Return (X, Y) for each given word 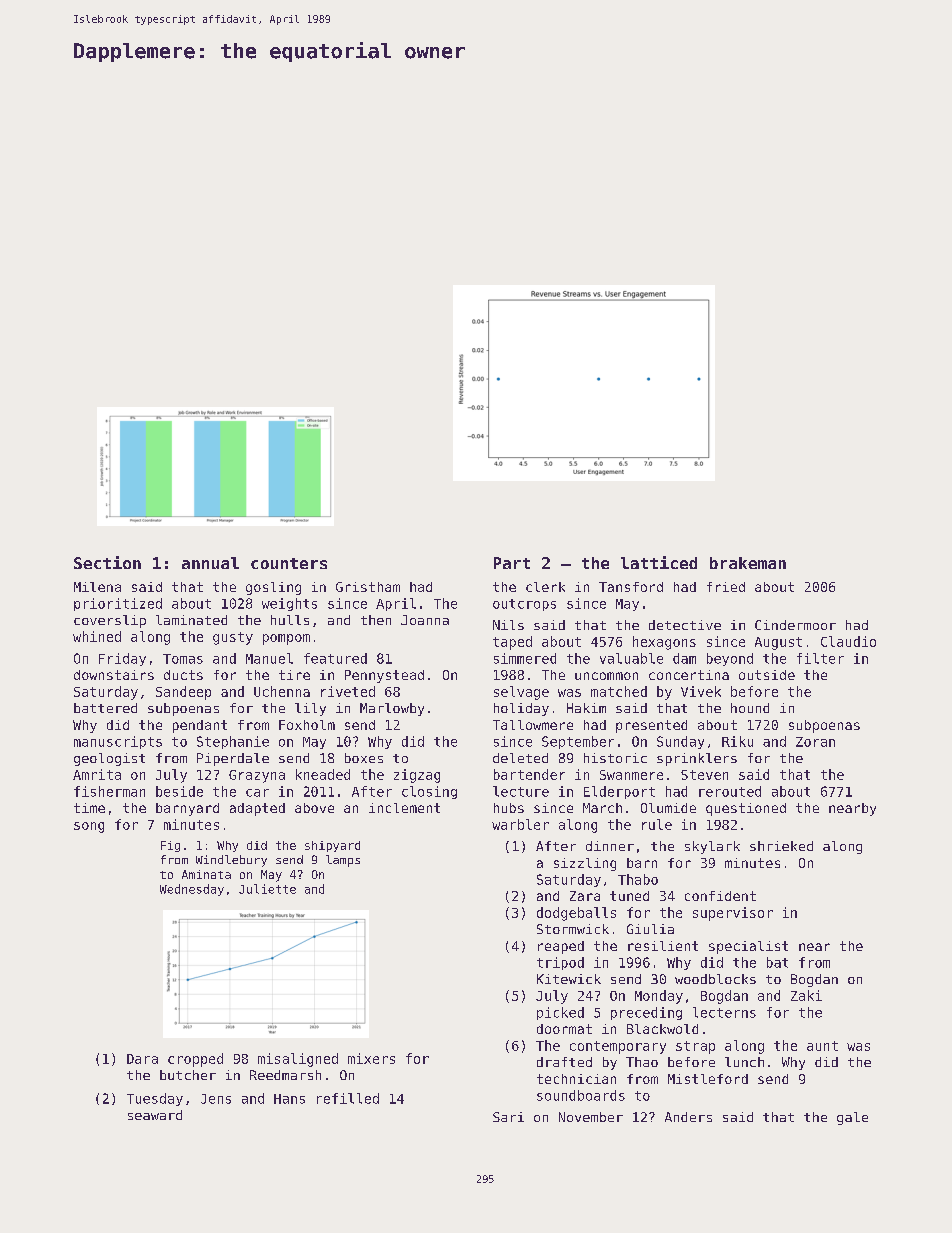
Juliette (267, 889)
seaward (155, 1115)
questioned (746, 809)
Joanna (425, 620)
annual (210, 563)
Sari (508, 1117)
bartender (529, 774)
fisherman (109, 791)
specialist (748, 947)
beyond (730, 659)
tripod (560, 963)
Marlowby (392, 709)
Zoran (815, 742)
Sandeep (183, 693)
